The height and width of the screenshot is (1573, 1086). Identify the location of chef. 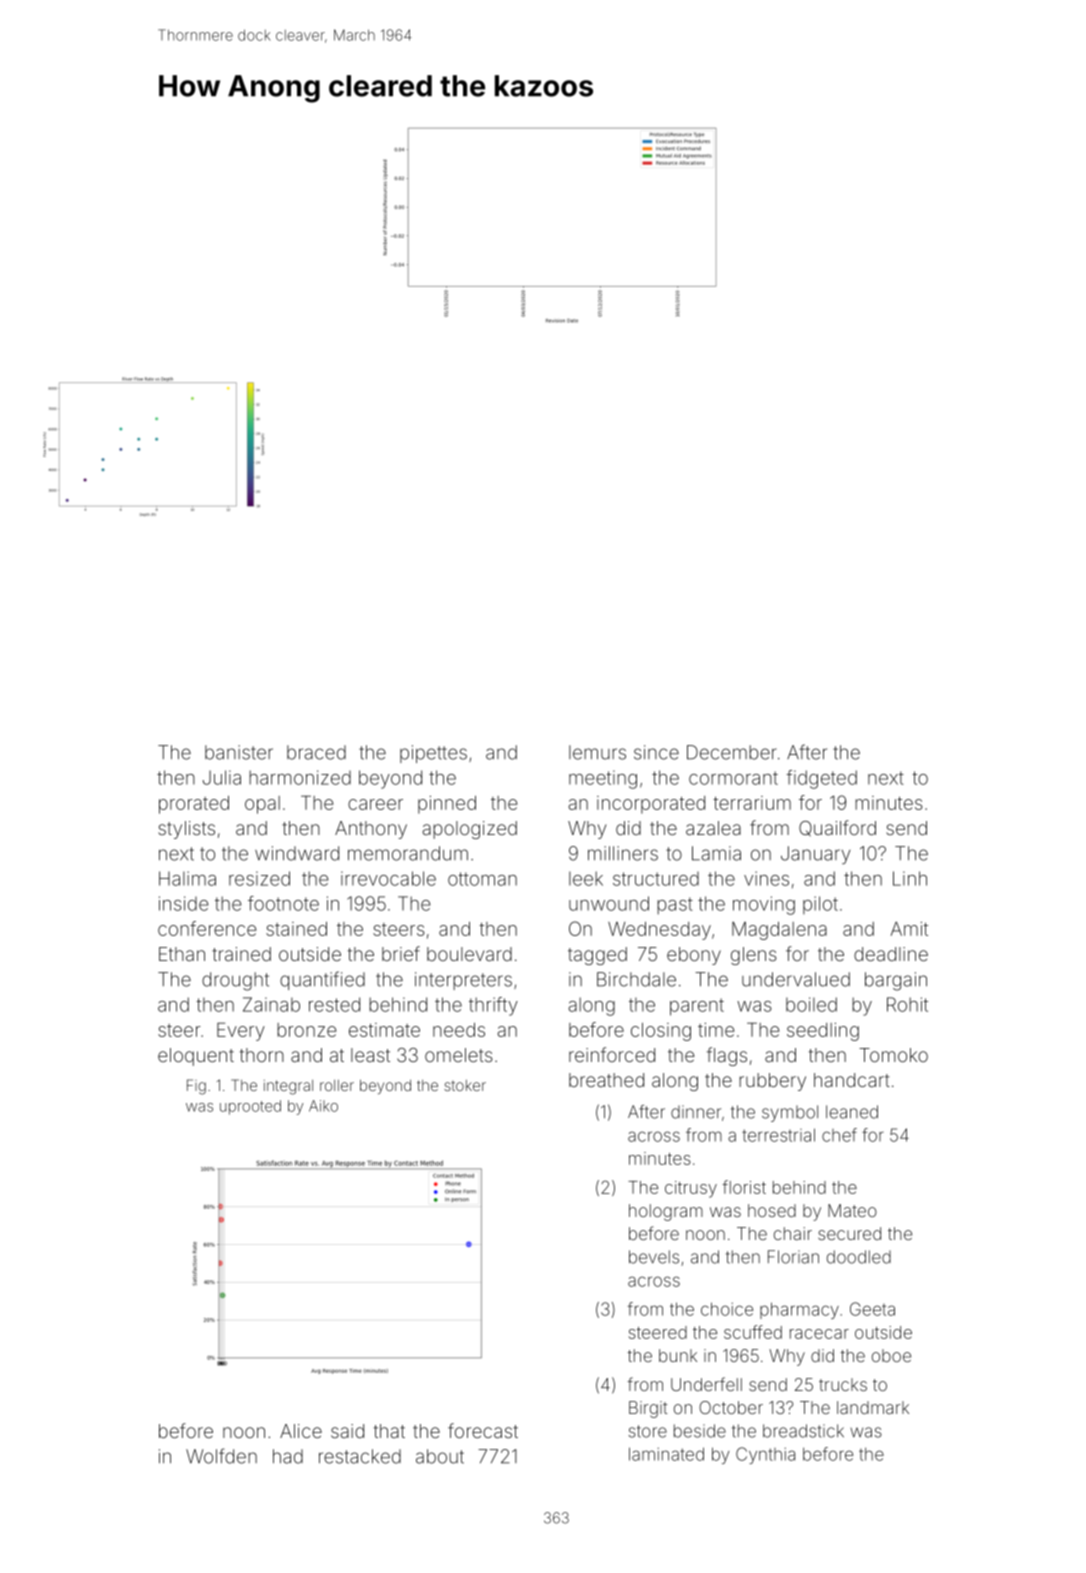
(839, 1135).
